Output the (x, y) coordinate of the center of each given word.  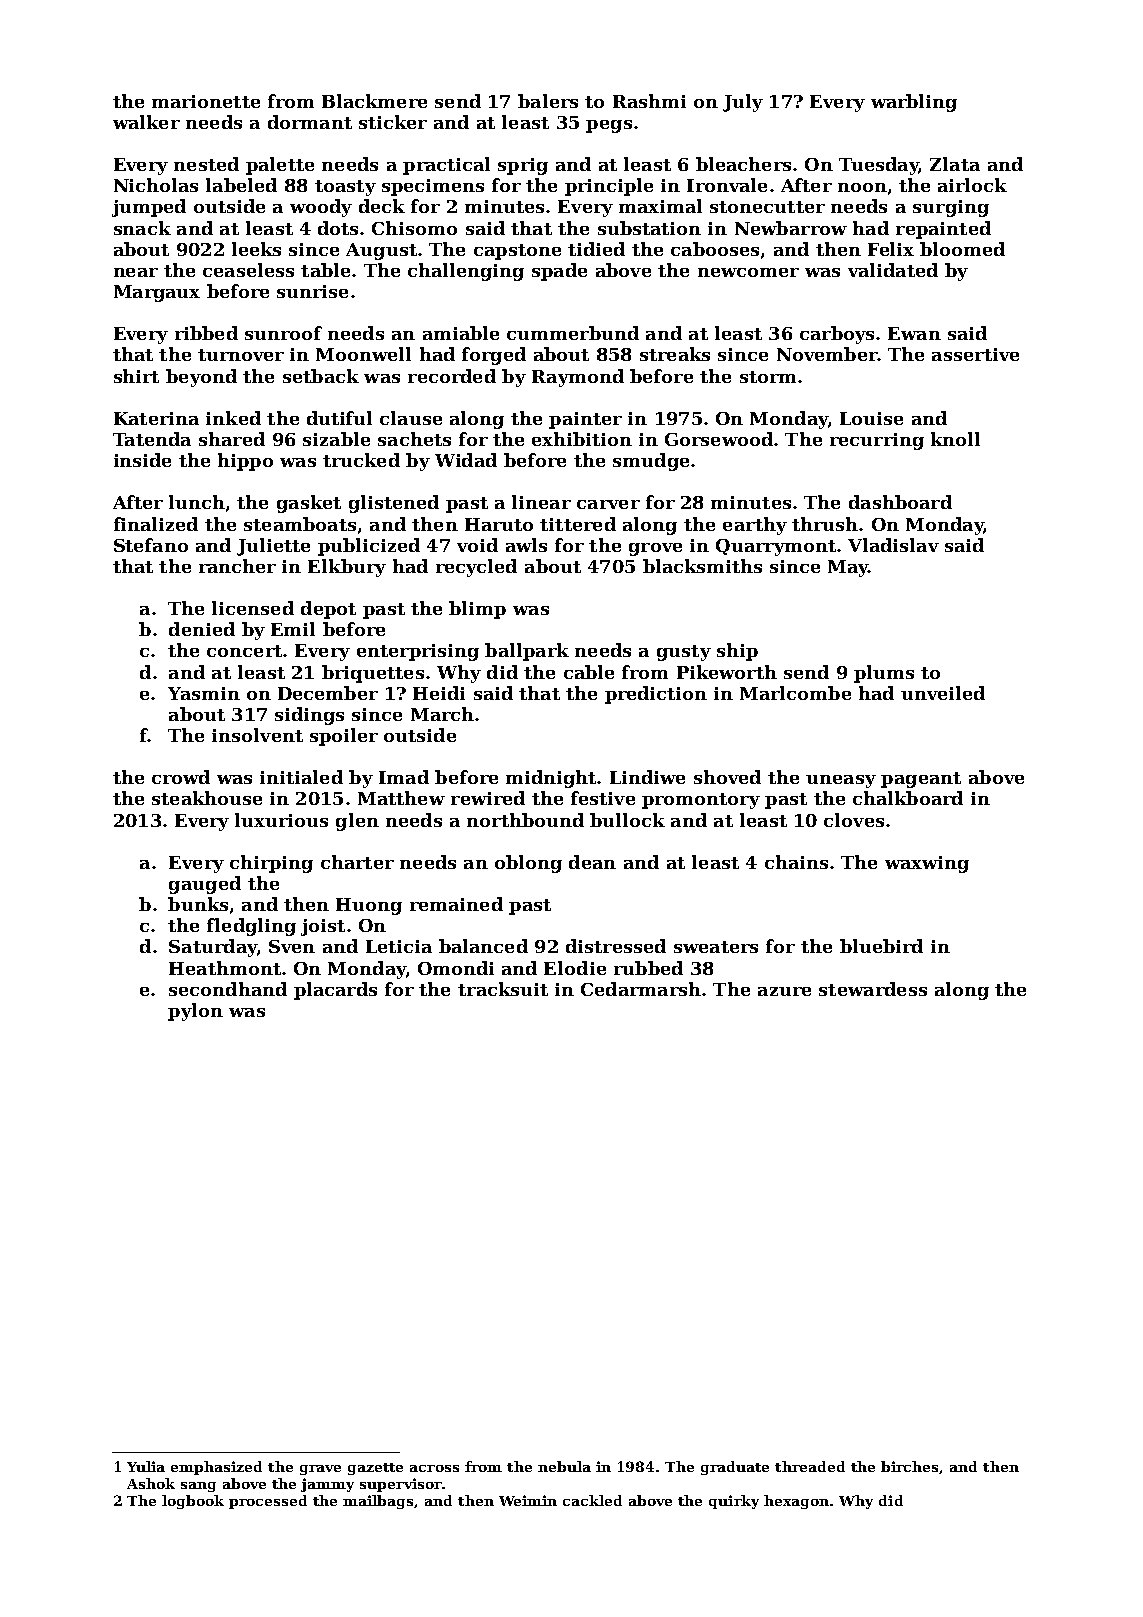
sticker (393, 122)
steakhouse (207, 798)
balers (548, 101)
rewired (488, 798)
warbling (914, 103)
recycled (476, 568)
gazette (375, 1469)
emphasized (216, 1468)
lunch (197, 502)
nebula (564, 1466)
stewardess (873, 989)
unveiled (943, 693)
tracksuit (503, 989)
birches (909, 1466)
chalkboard (908, 798)
